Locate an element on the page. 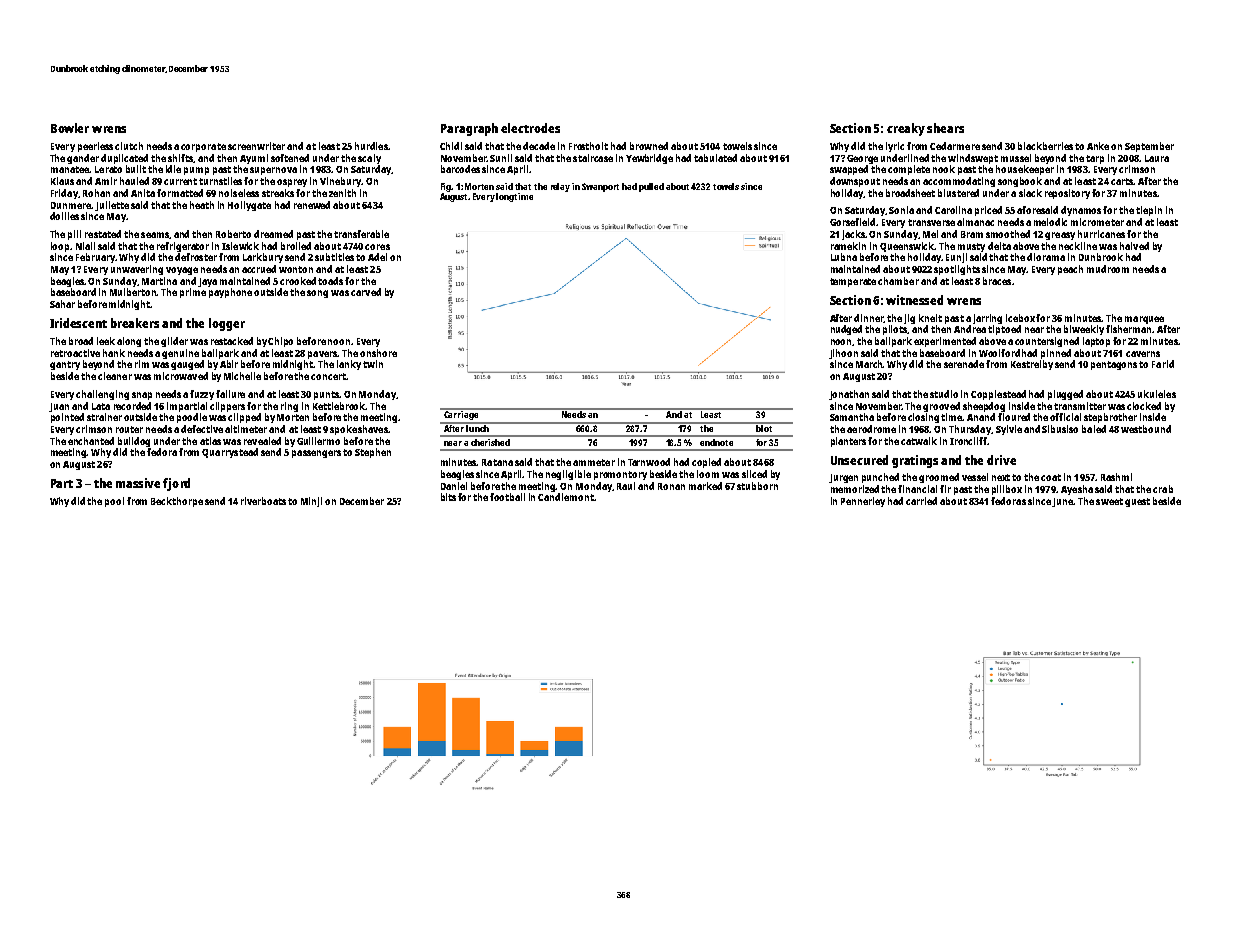 The height and width of the page is (952, 1233). shears is located at coordinates (945, 128).
